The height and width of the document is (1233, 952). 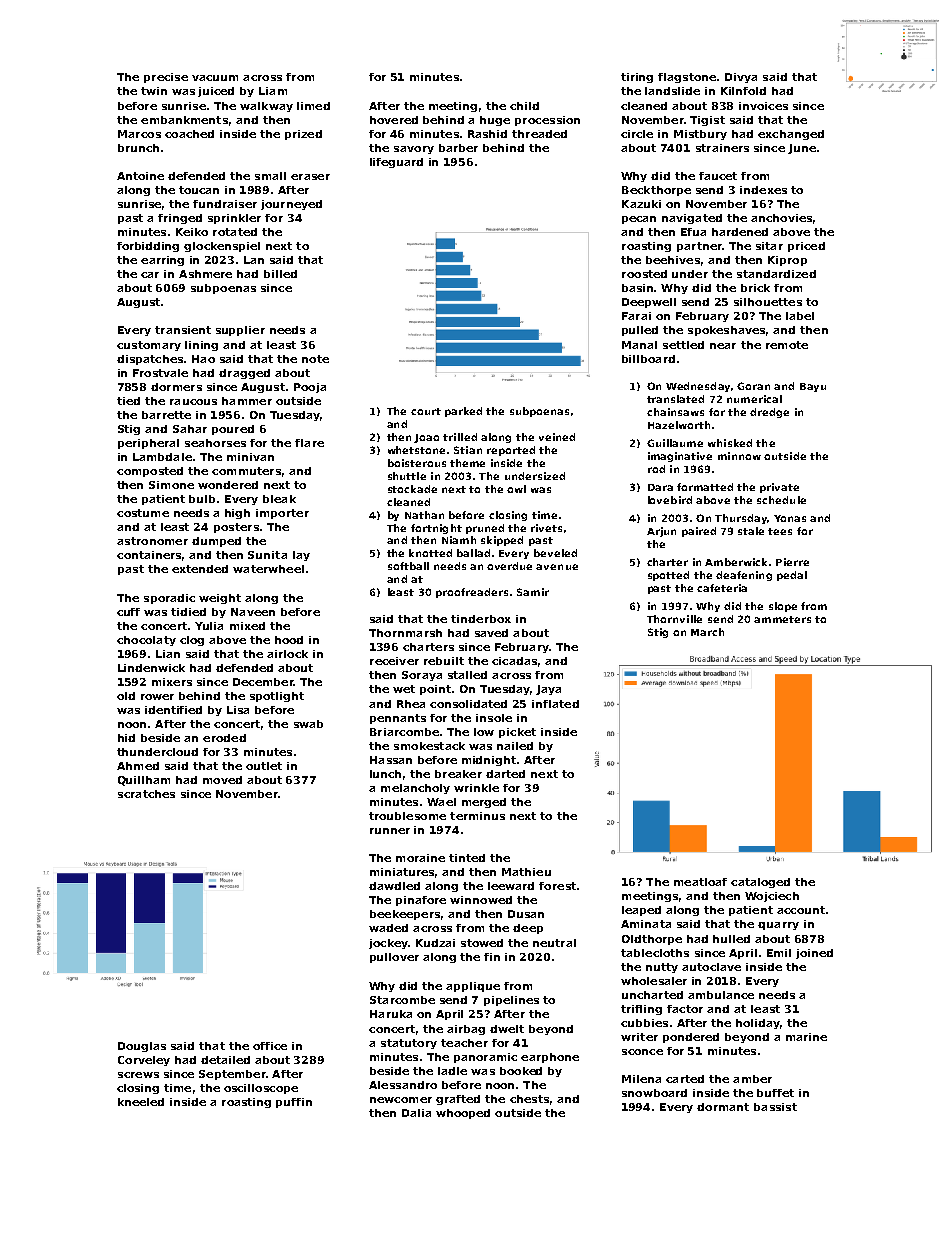 What do you see at coordinates (228, 485) in the document?
I see `wondered` at bounding box center [228, 485].
